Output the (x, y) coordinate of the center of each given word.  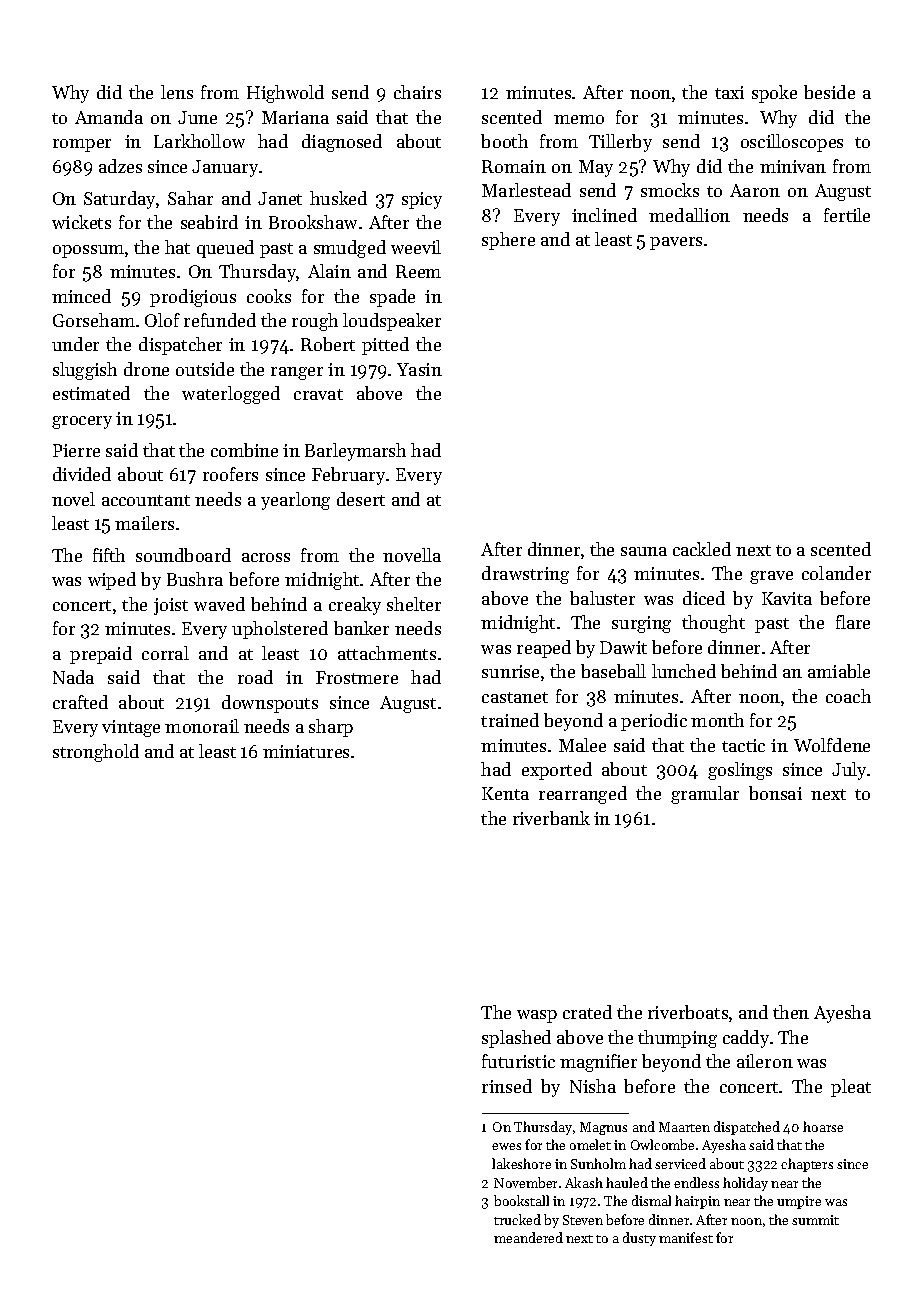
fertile (847, 215)
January (225, 168)
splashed (516, 1039)
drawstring (525, 575)
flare (853, 622)
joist (171, 606)
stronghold (96, 753)
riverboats (688, 1012)
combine (244, 450)
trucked (517, 1219)
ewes (506, 1146)
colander (836, 573)
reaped (544, 649)
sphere (508, 241)
